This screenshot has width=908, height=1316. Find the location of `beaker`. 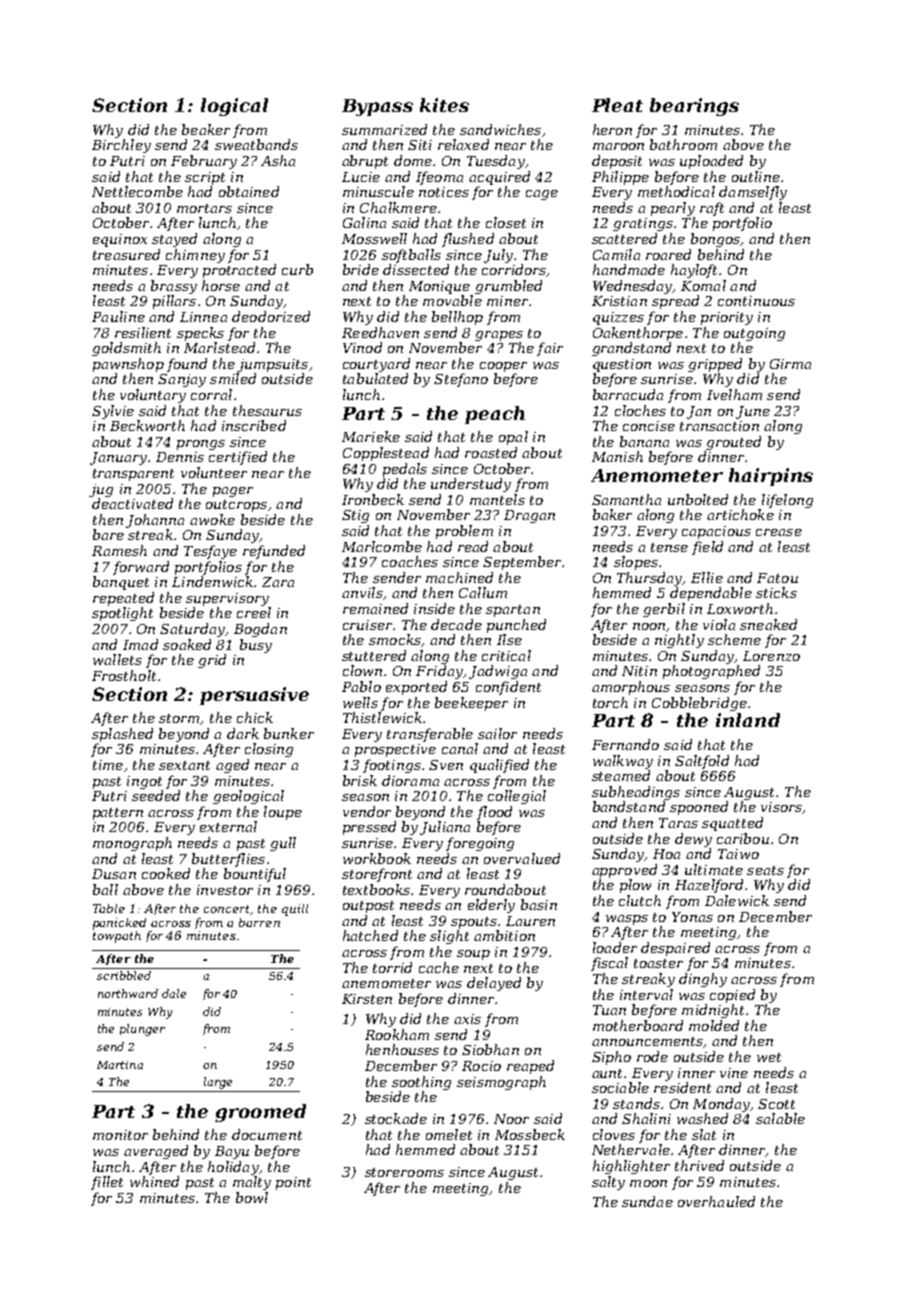

beaker is located at coordinates (206, 129).
